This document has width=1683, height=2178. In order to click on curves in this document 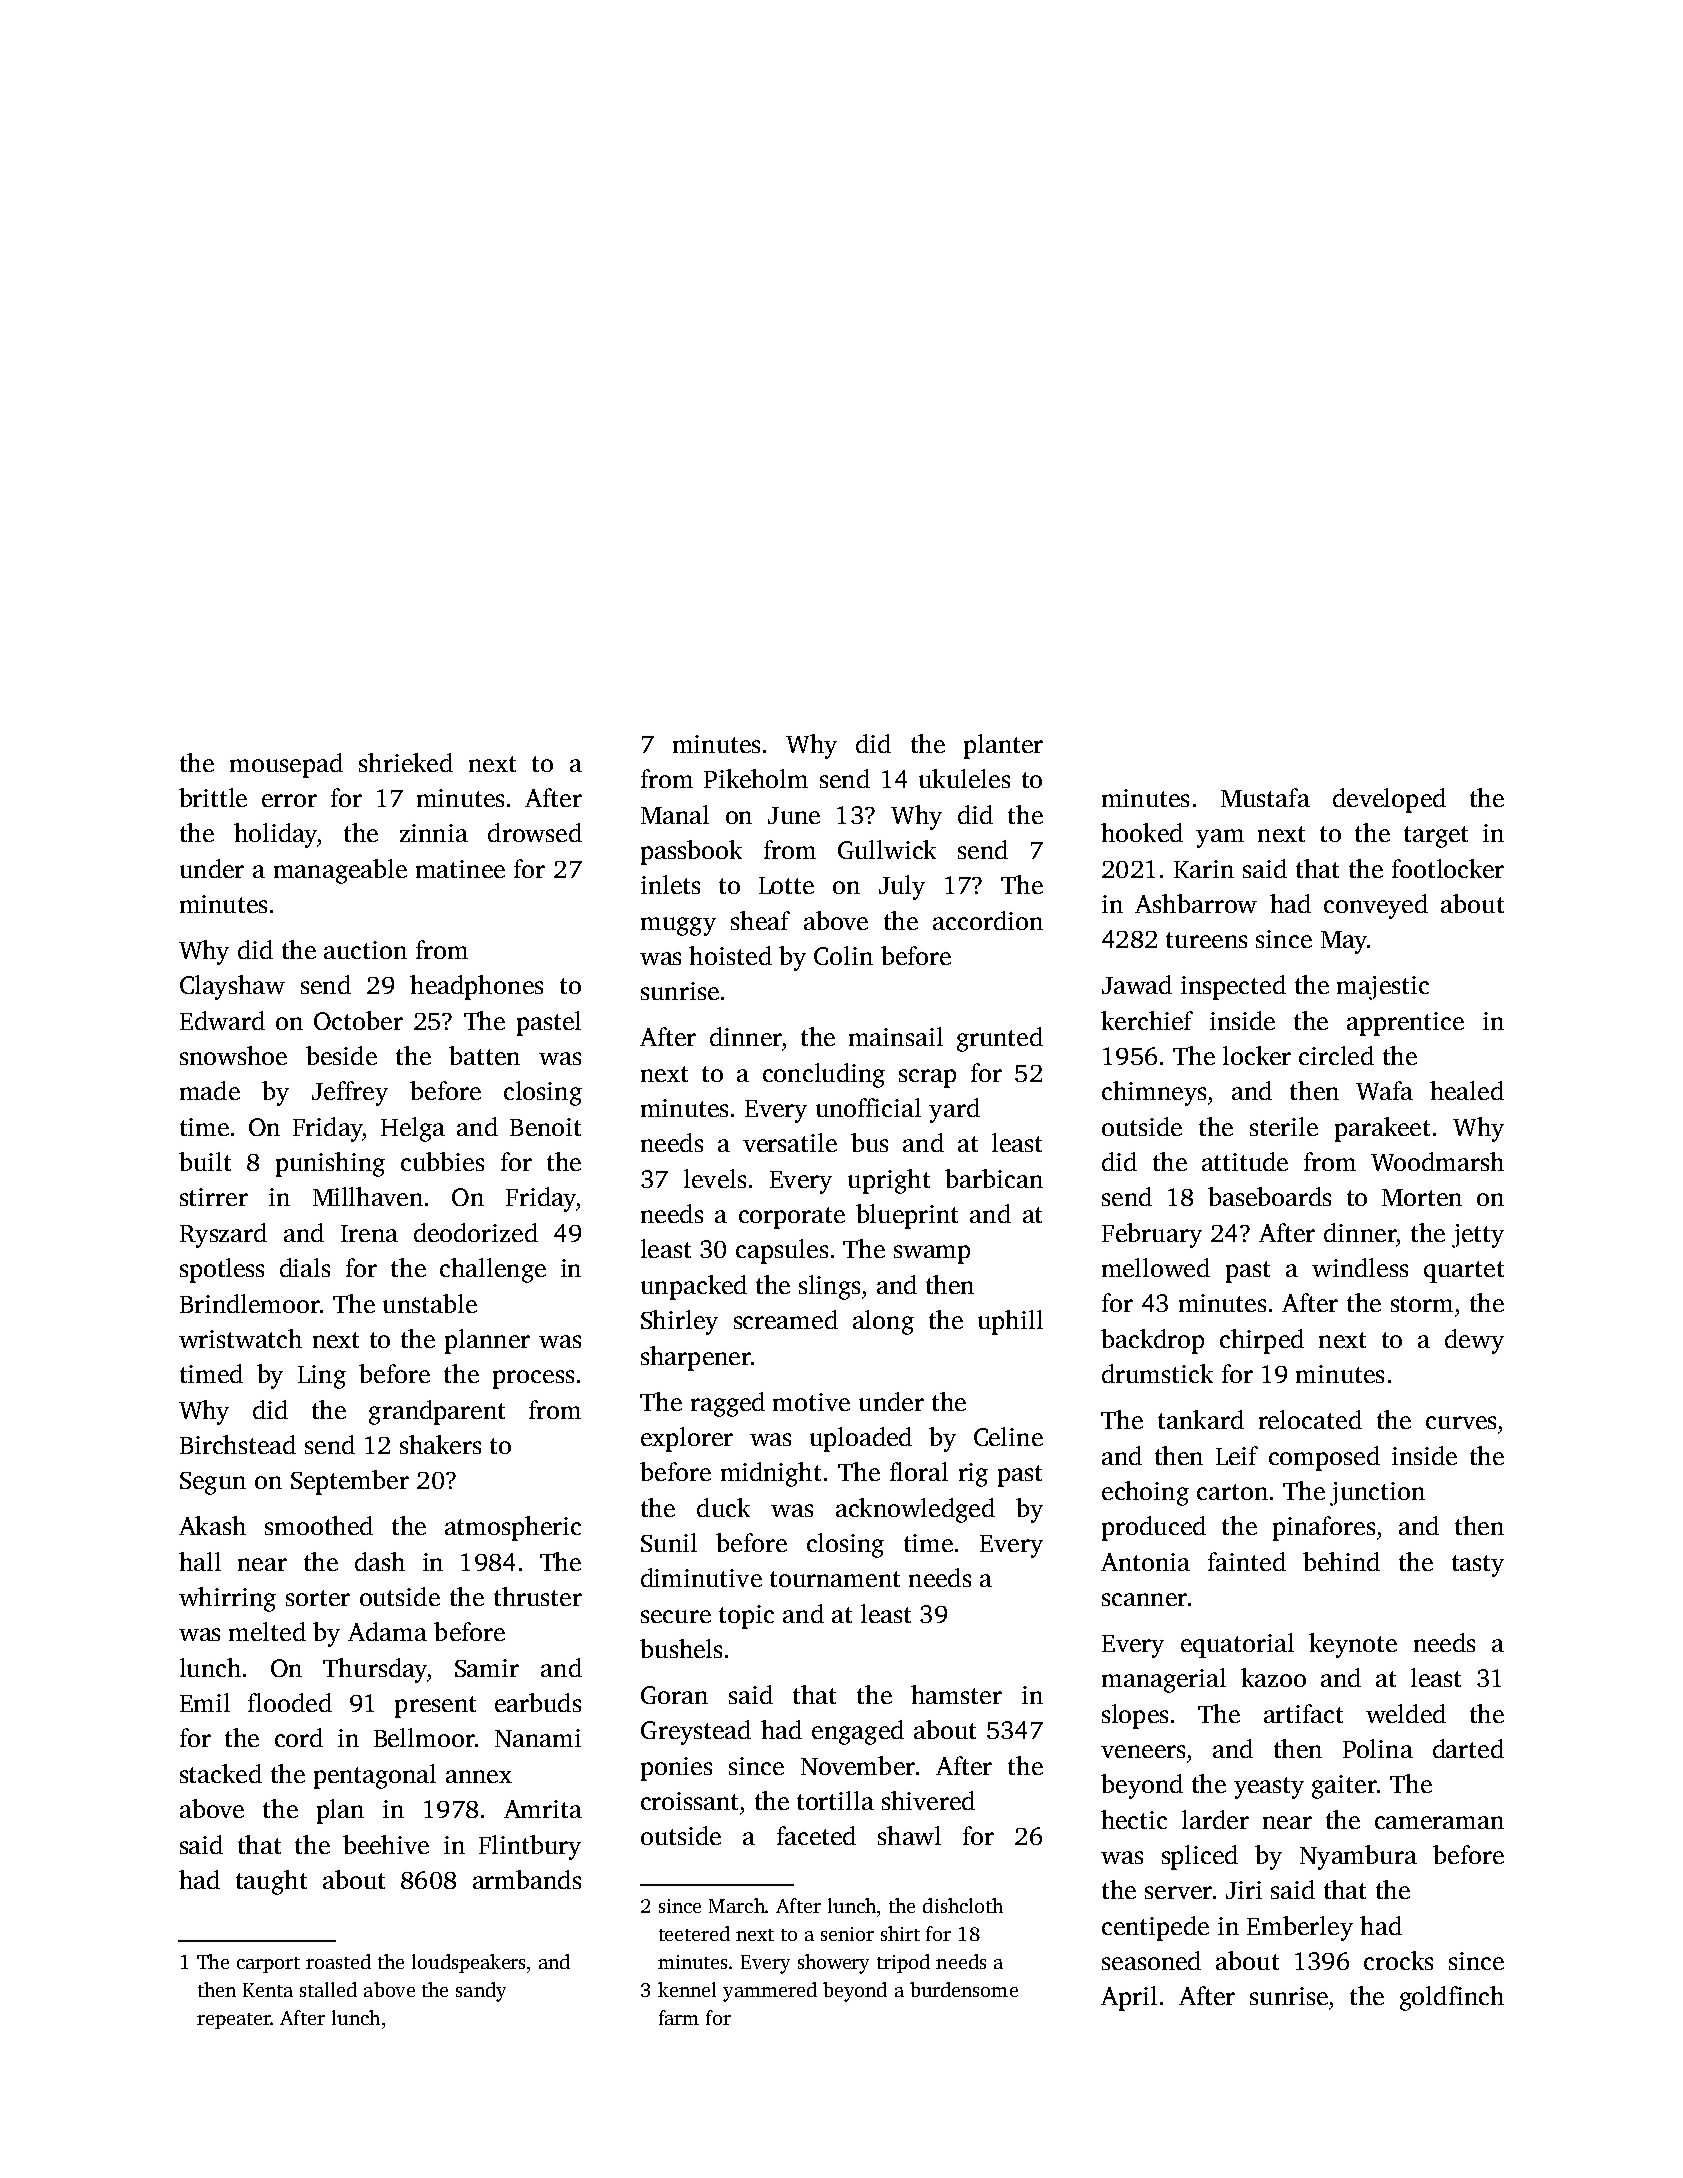, I will do `click(1461, 1422)`.
